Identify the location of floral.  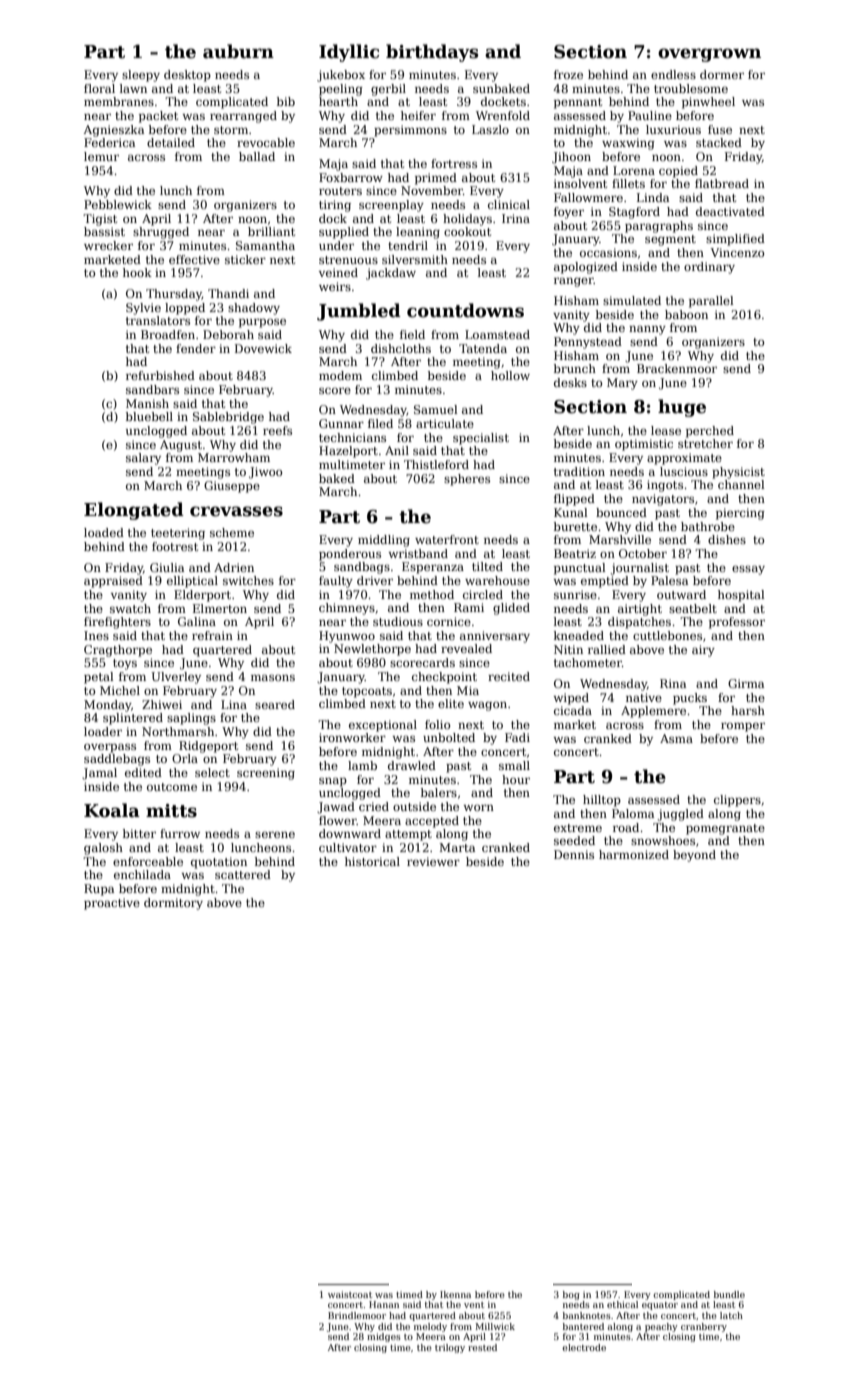
(99, 88).
